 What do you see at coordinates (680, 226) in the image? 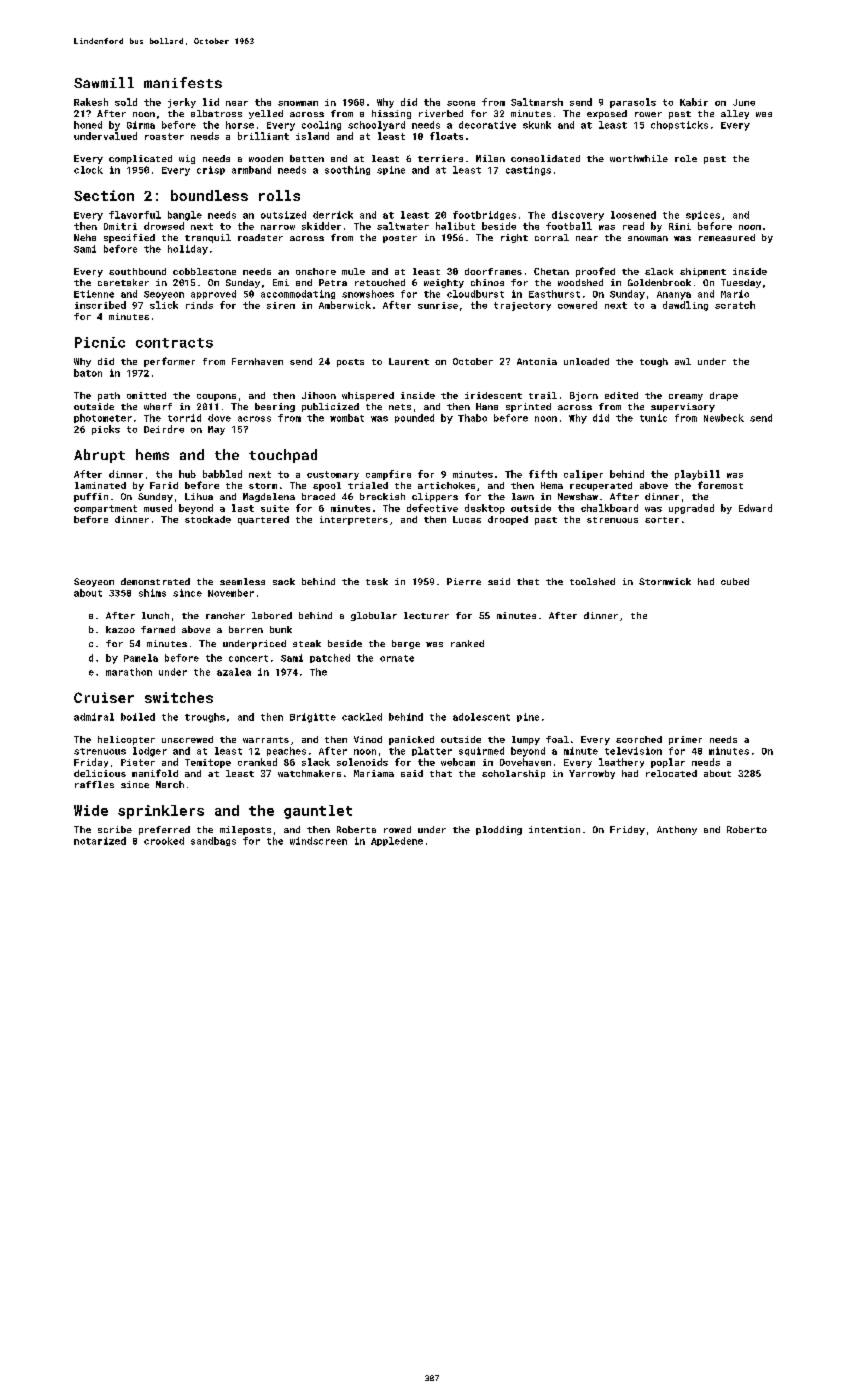
I see `Rini` at bounding box center [680, 226].
